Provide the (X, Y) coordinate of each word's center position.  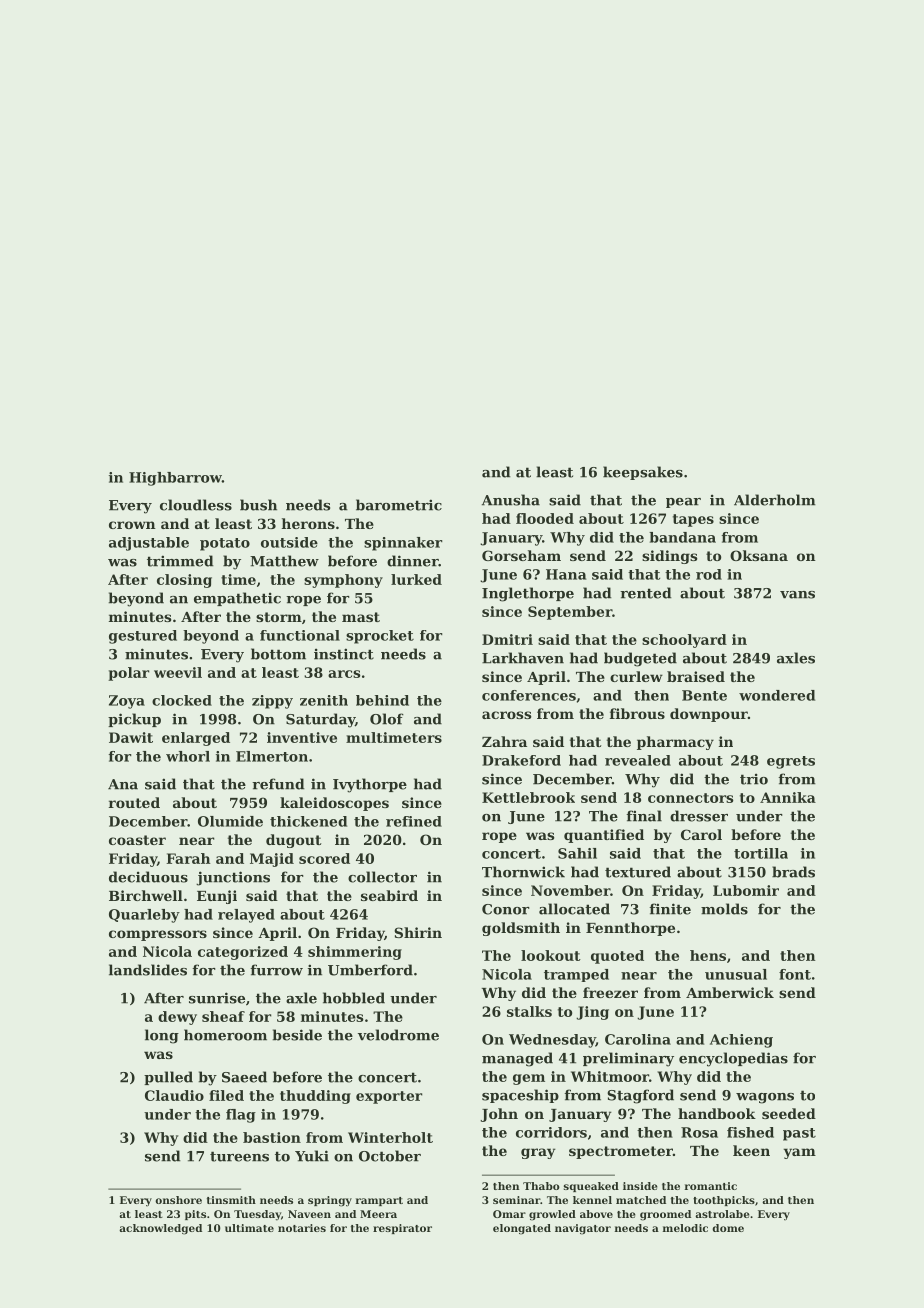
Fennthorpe (630, 929)
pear (683, 503)
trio (754, 779)
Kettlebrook (528, 797)
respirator (402, 1229)
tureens (239, 1156)
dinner (413, 561)
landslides (148, 970)
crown (132, 525)
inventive (302, 737)
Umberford (370, 970)
